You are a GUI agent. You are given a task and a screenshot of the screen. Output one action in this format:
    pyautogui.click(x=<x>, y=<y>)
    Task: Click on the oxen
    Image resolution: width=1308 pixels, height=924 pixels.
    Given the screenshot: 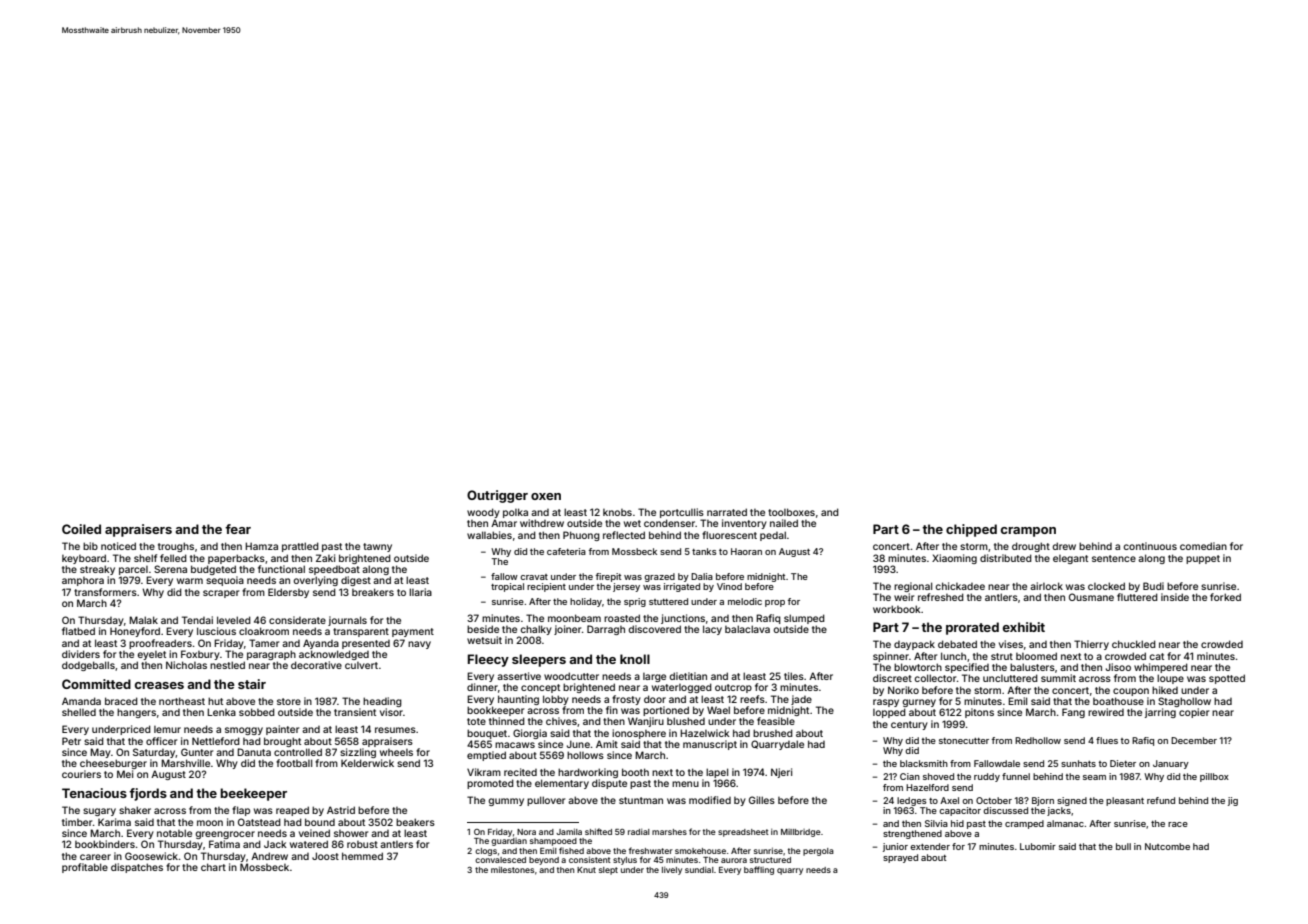 What is the action you would take?
    pyautogui.click(x=546, y=496)
